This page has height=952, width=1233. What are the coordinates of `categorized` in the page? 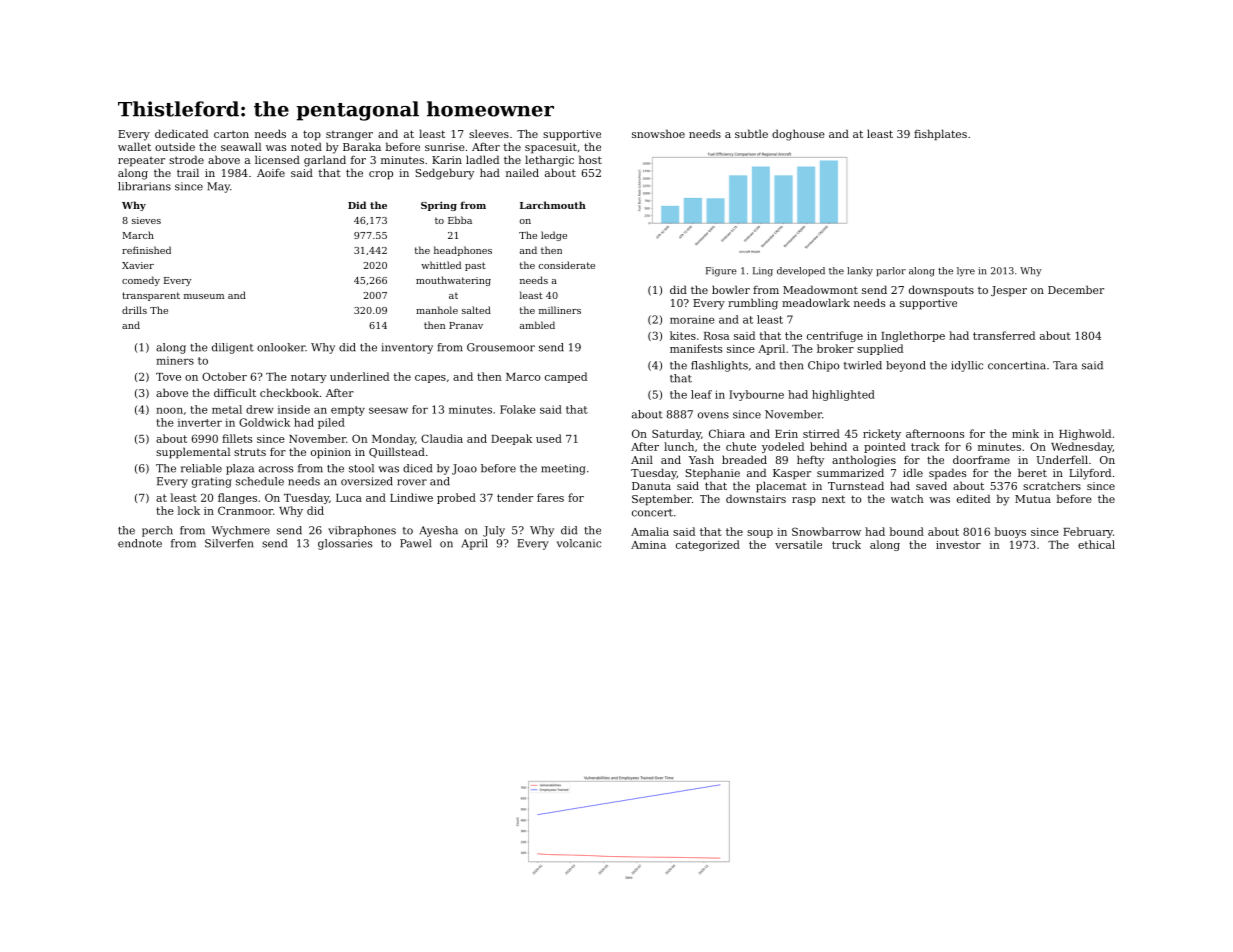 It's located at (708, 545).
